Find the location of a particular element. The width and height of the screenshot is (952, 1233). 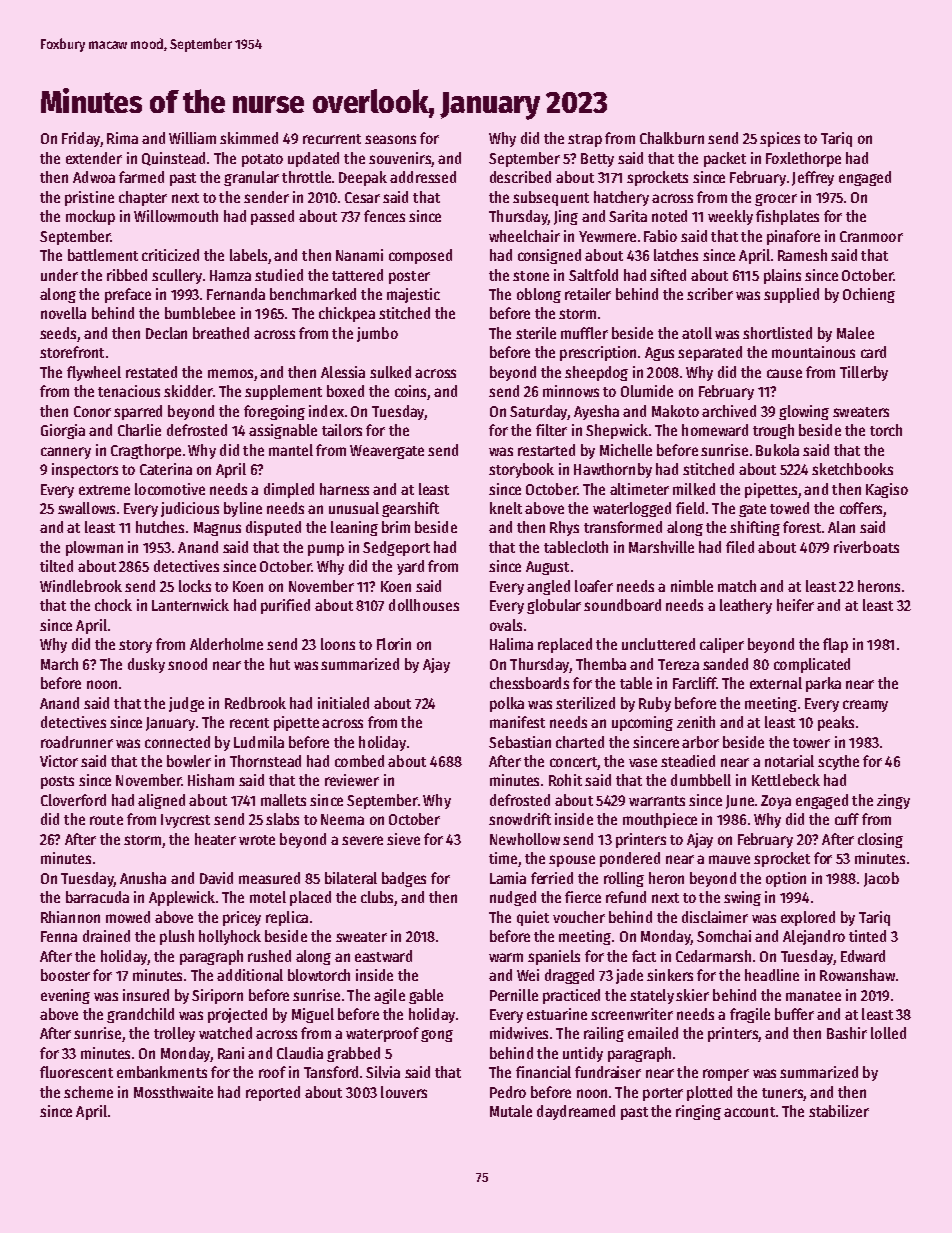

Cranmoor is located at coordinates (871, 236).
